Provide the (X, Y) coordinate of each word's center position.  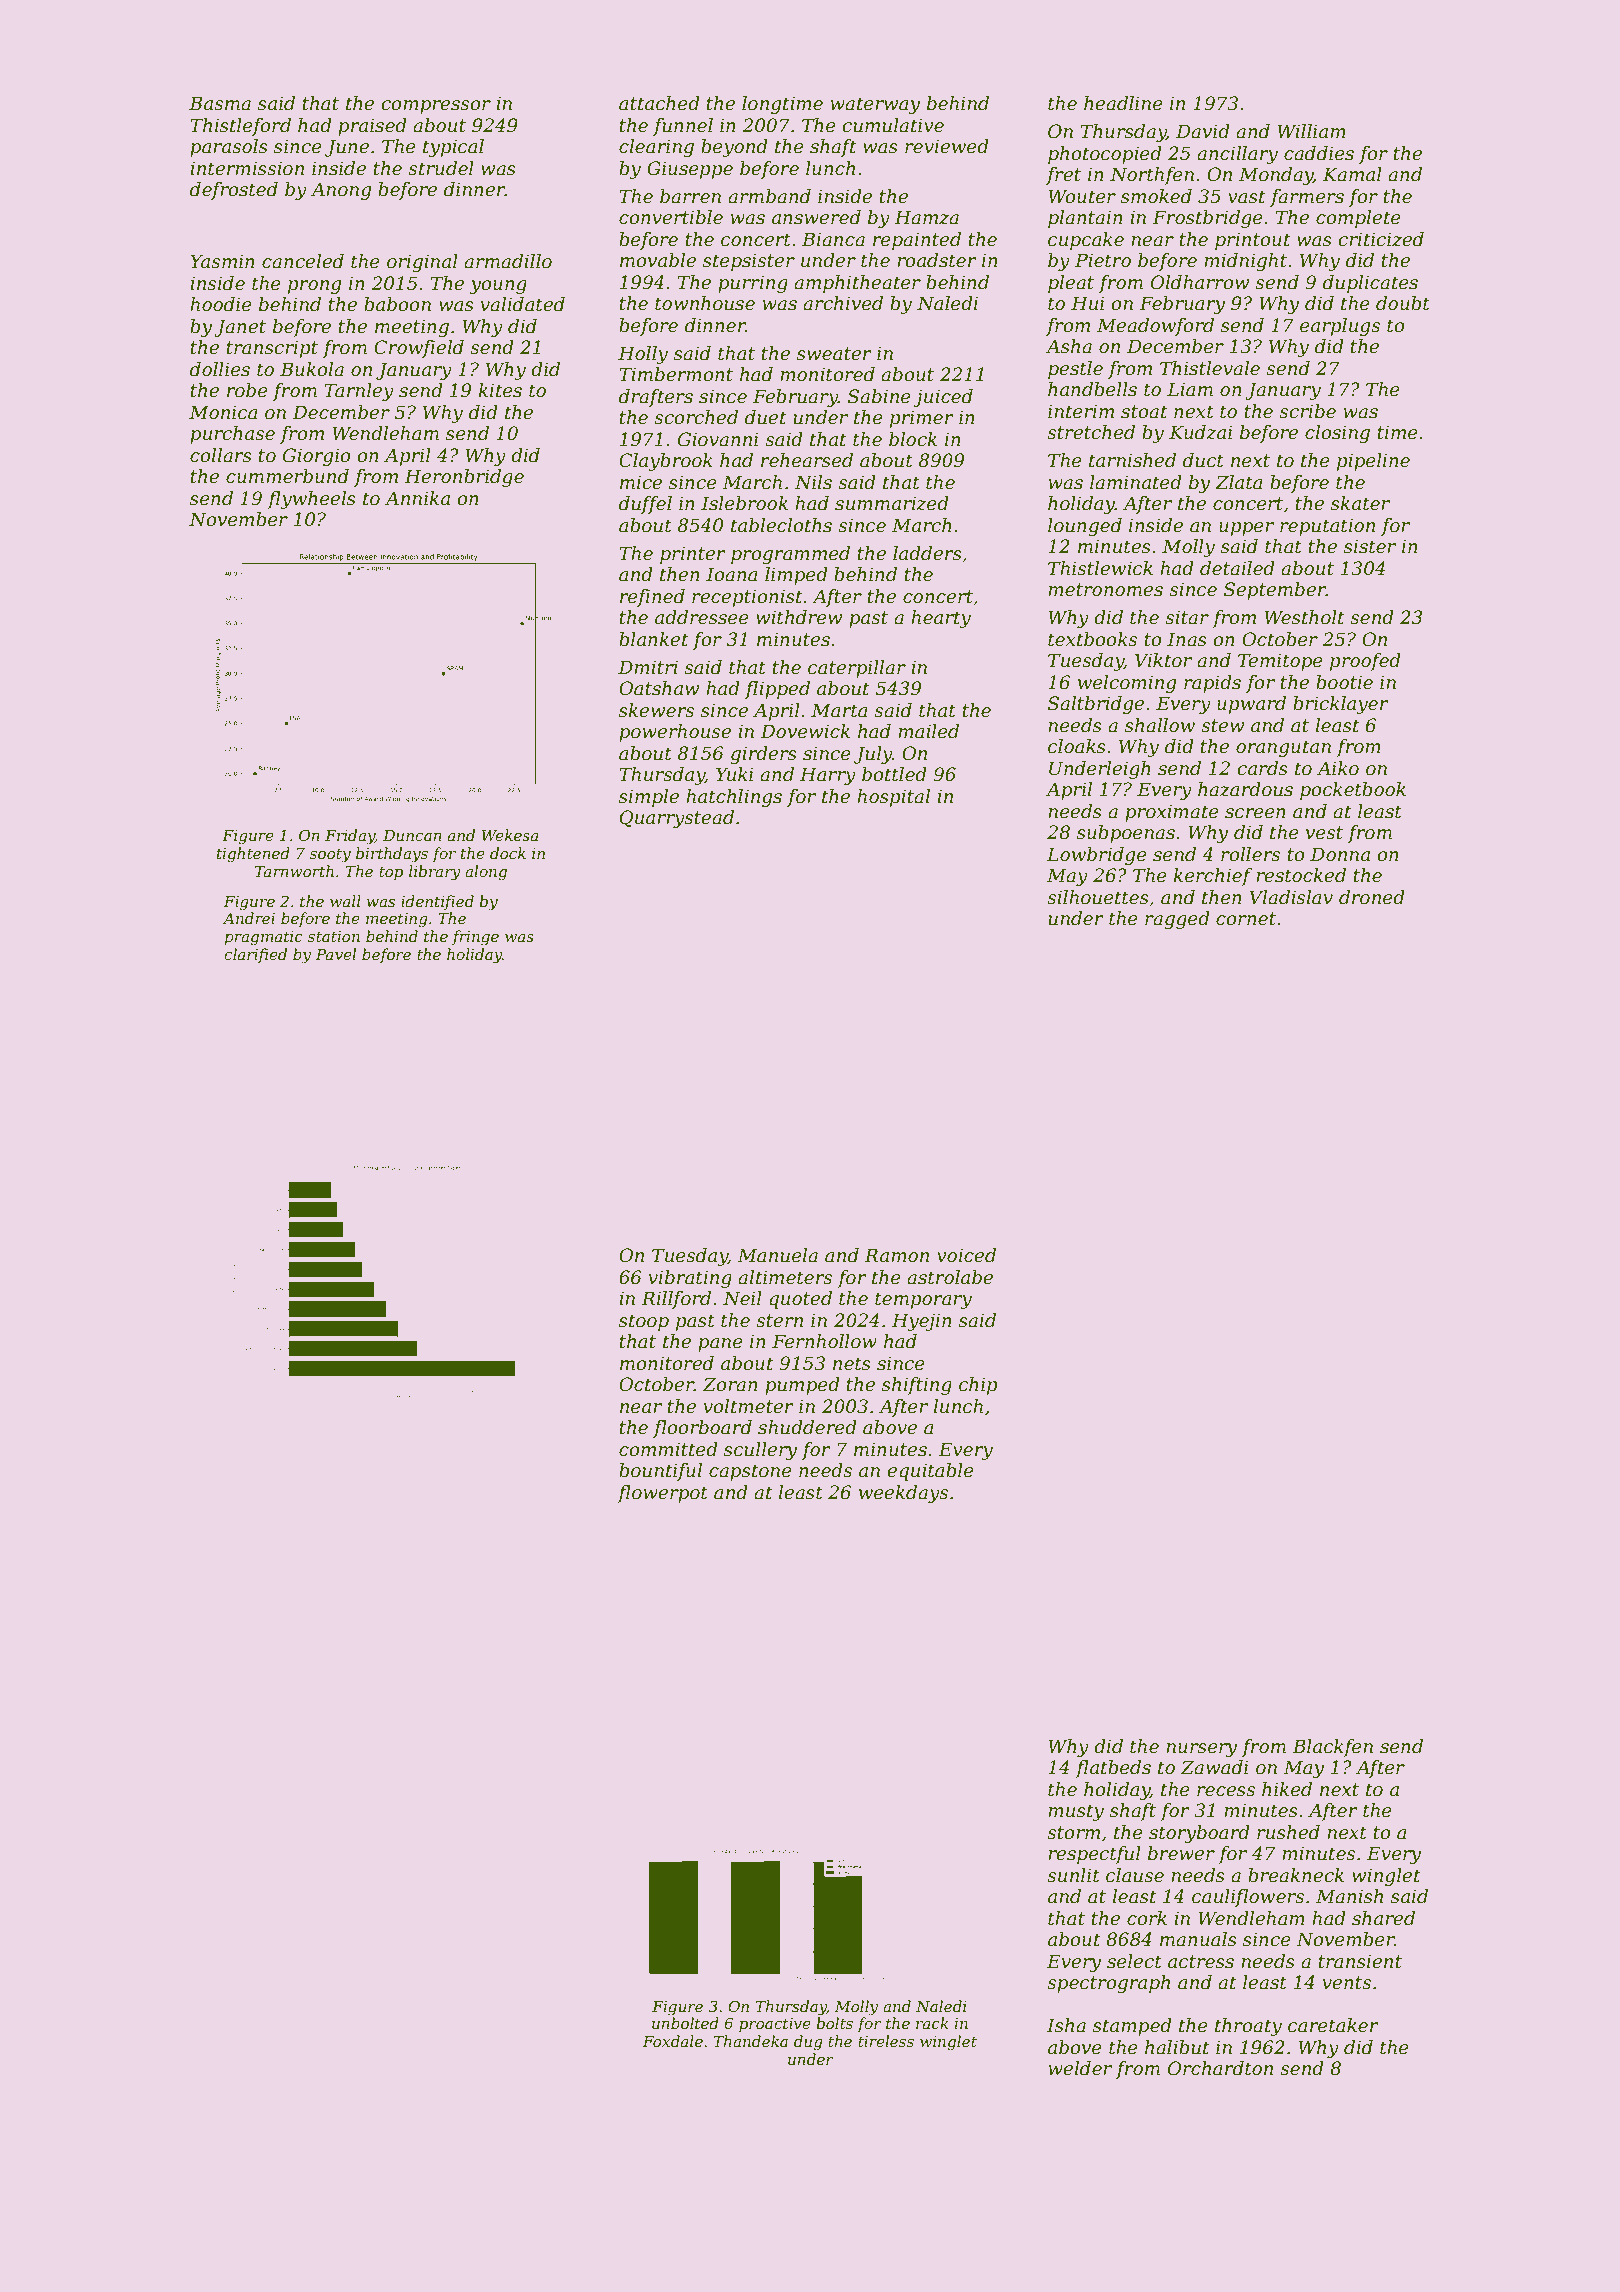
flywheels (311, 500)
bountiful (660, 1472)
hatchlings (734, 798)
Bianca (833, 239)
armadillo (508, 261)
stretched (1091, 432)
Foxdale (673, 2041)
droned (1372, 897)
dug (808, 2043)
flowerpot (662, 1494)
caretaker (1333, 2025)
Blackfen (1332, 1748)
